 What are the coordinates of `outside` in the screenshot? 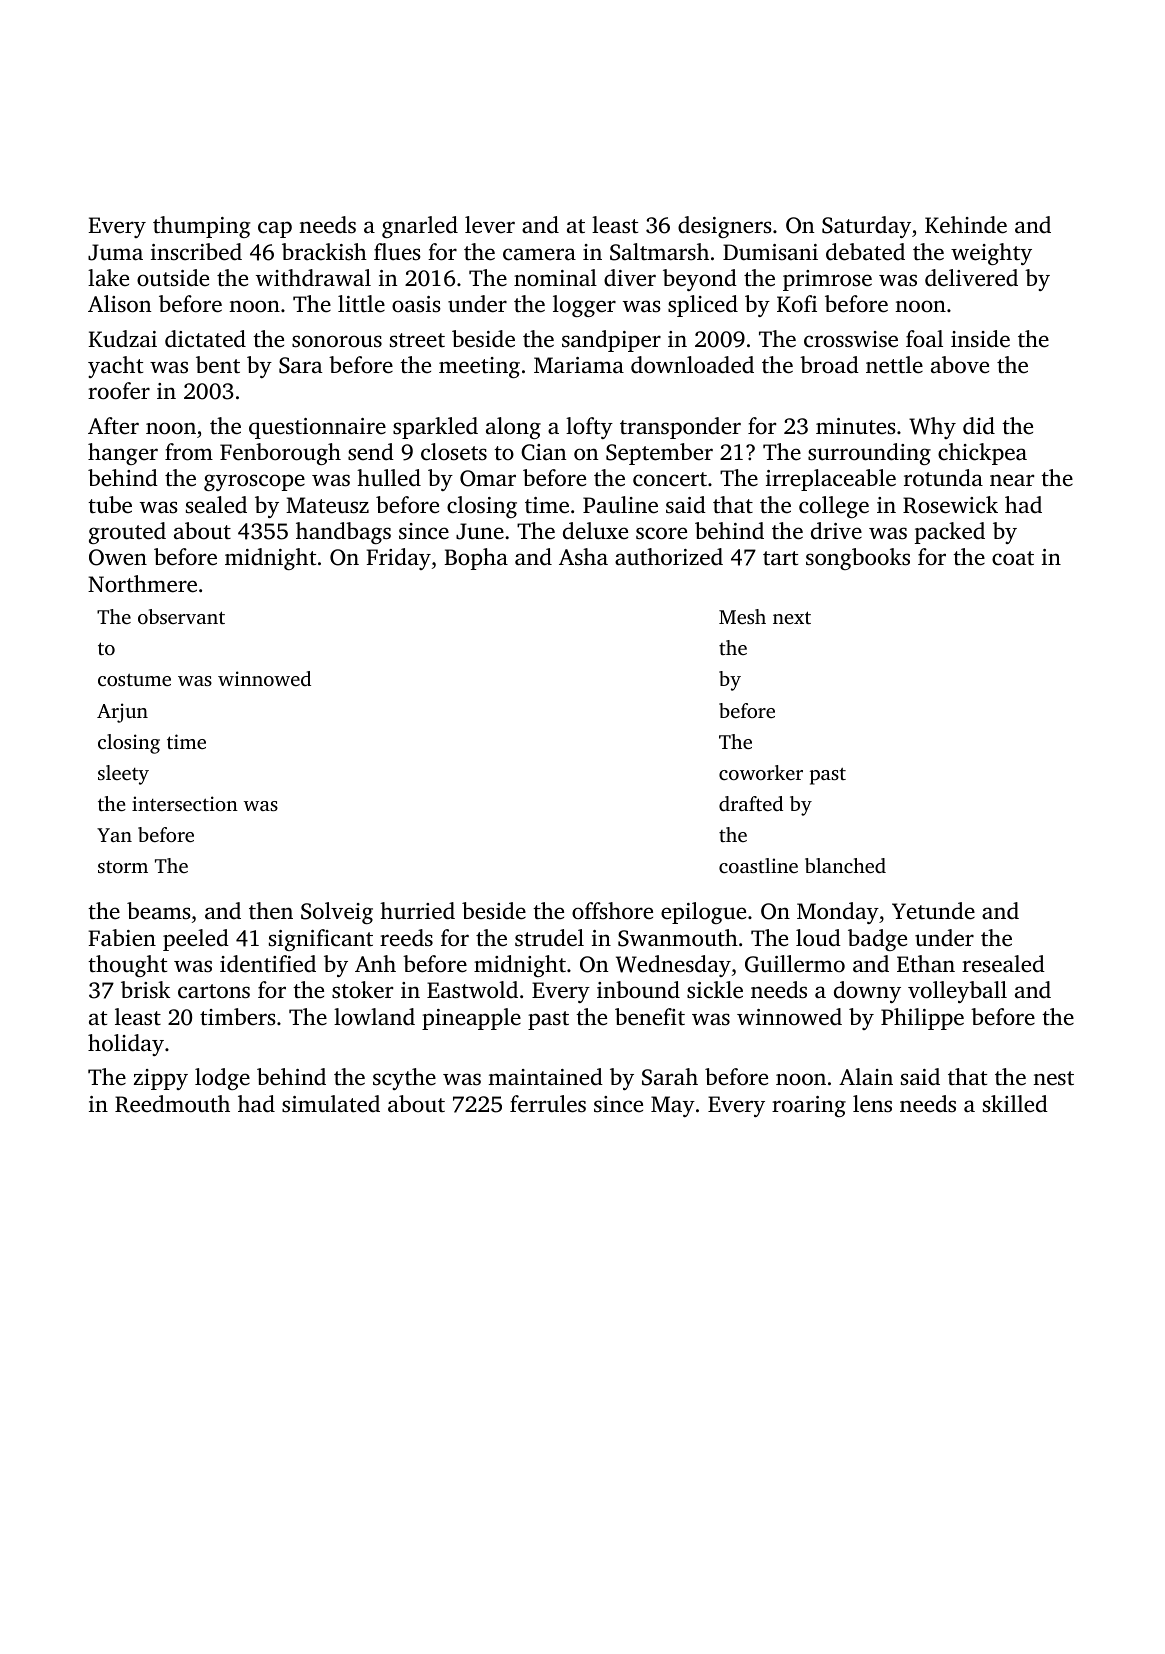 It's located at (173, 277).
